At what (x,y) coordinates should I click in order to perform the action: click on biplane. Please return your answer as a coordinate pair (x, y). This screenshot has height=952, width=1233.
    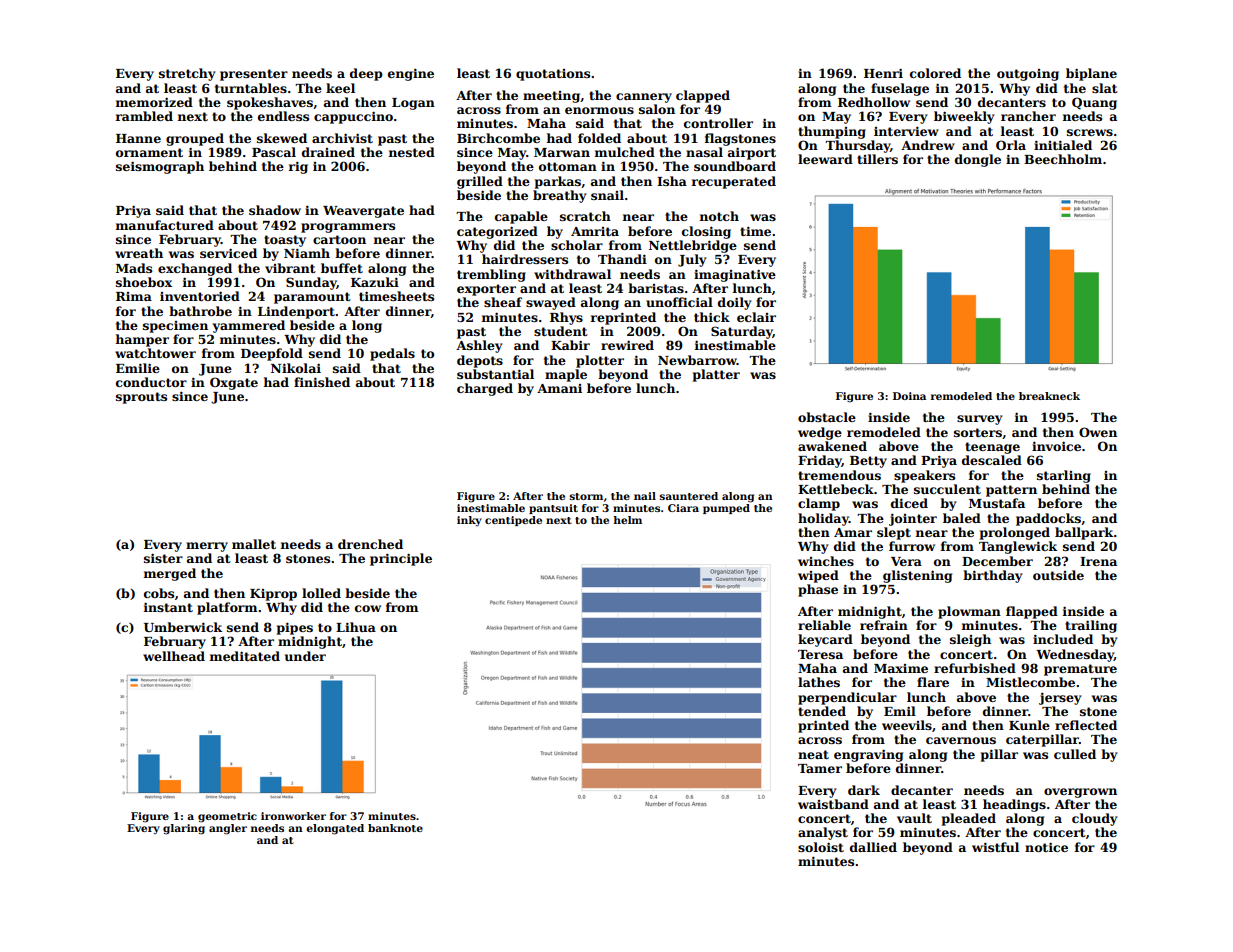
    Looking at the image, I should click on (1091, 74).
